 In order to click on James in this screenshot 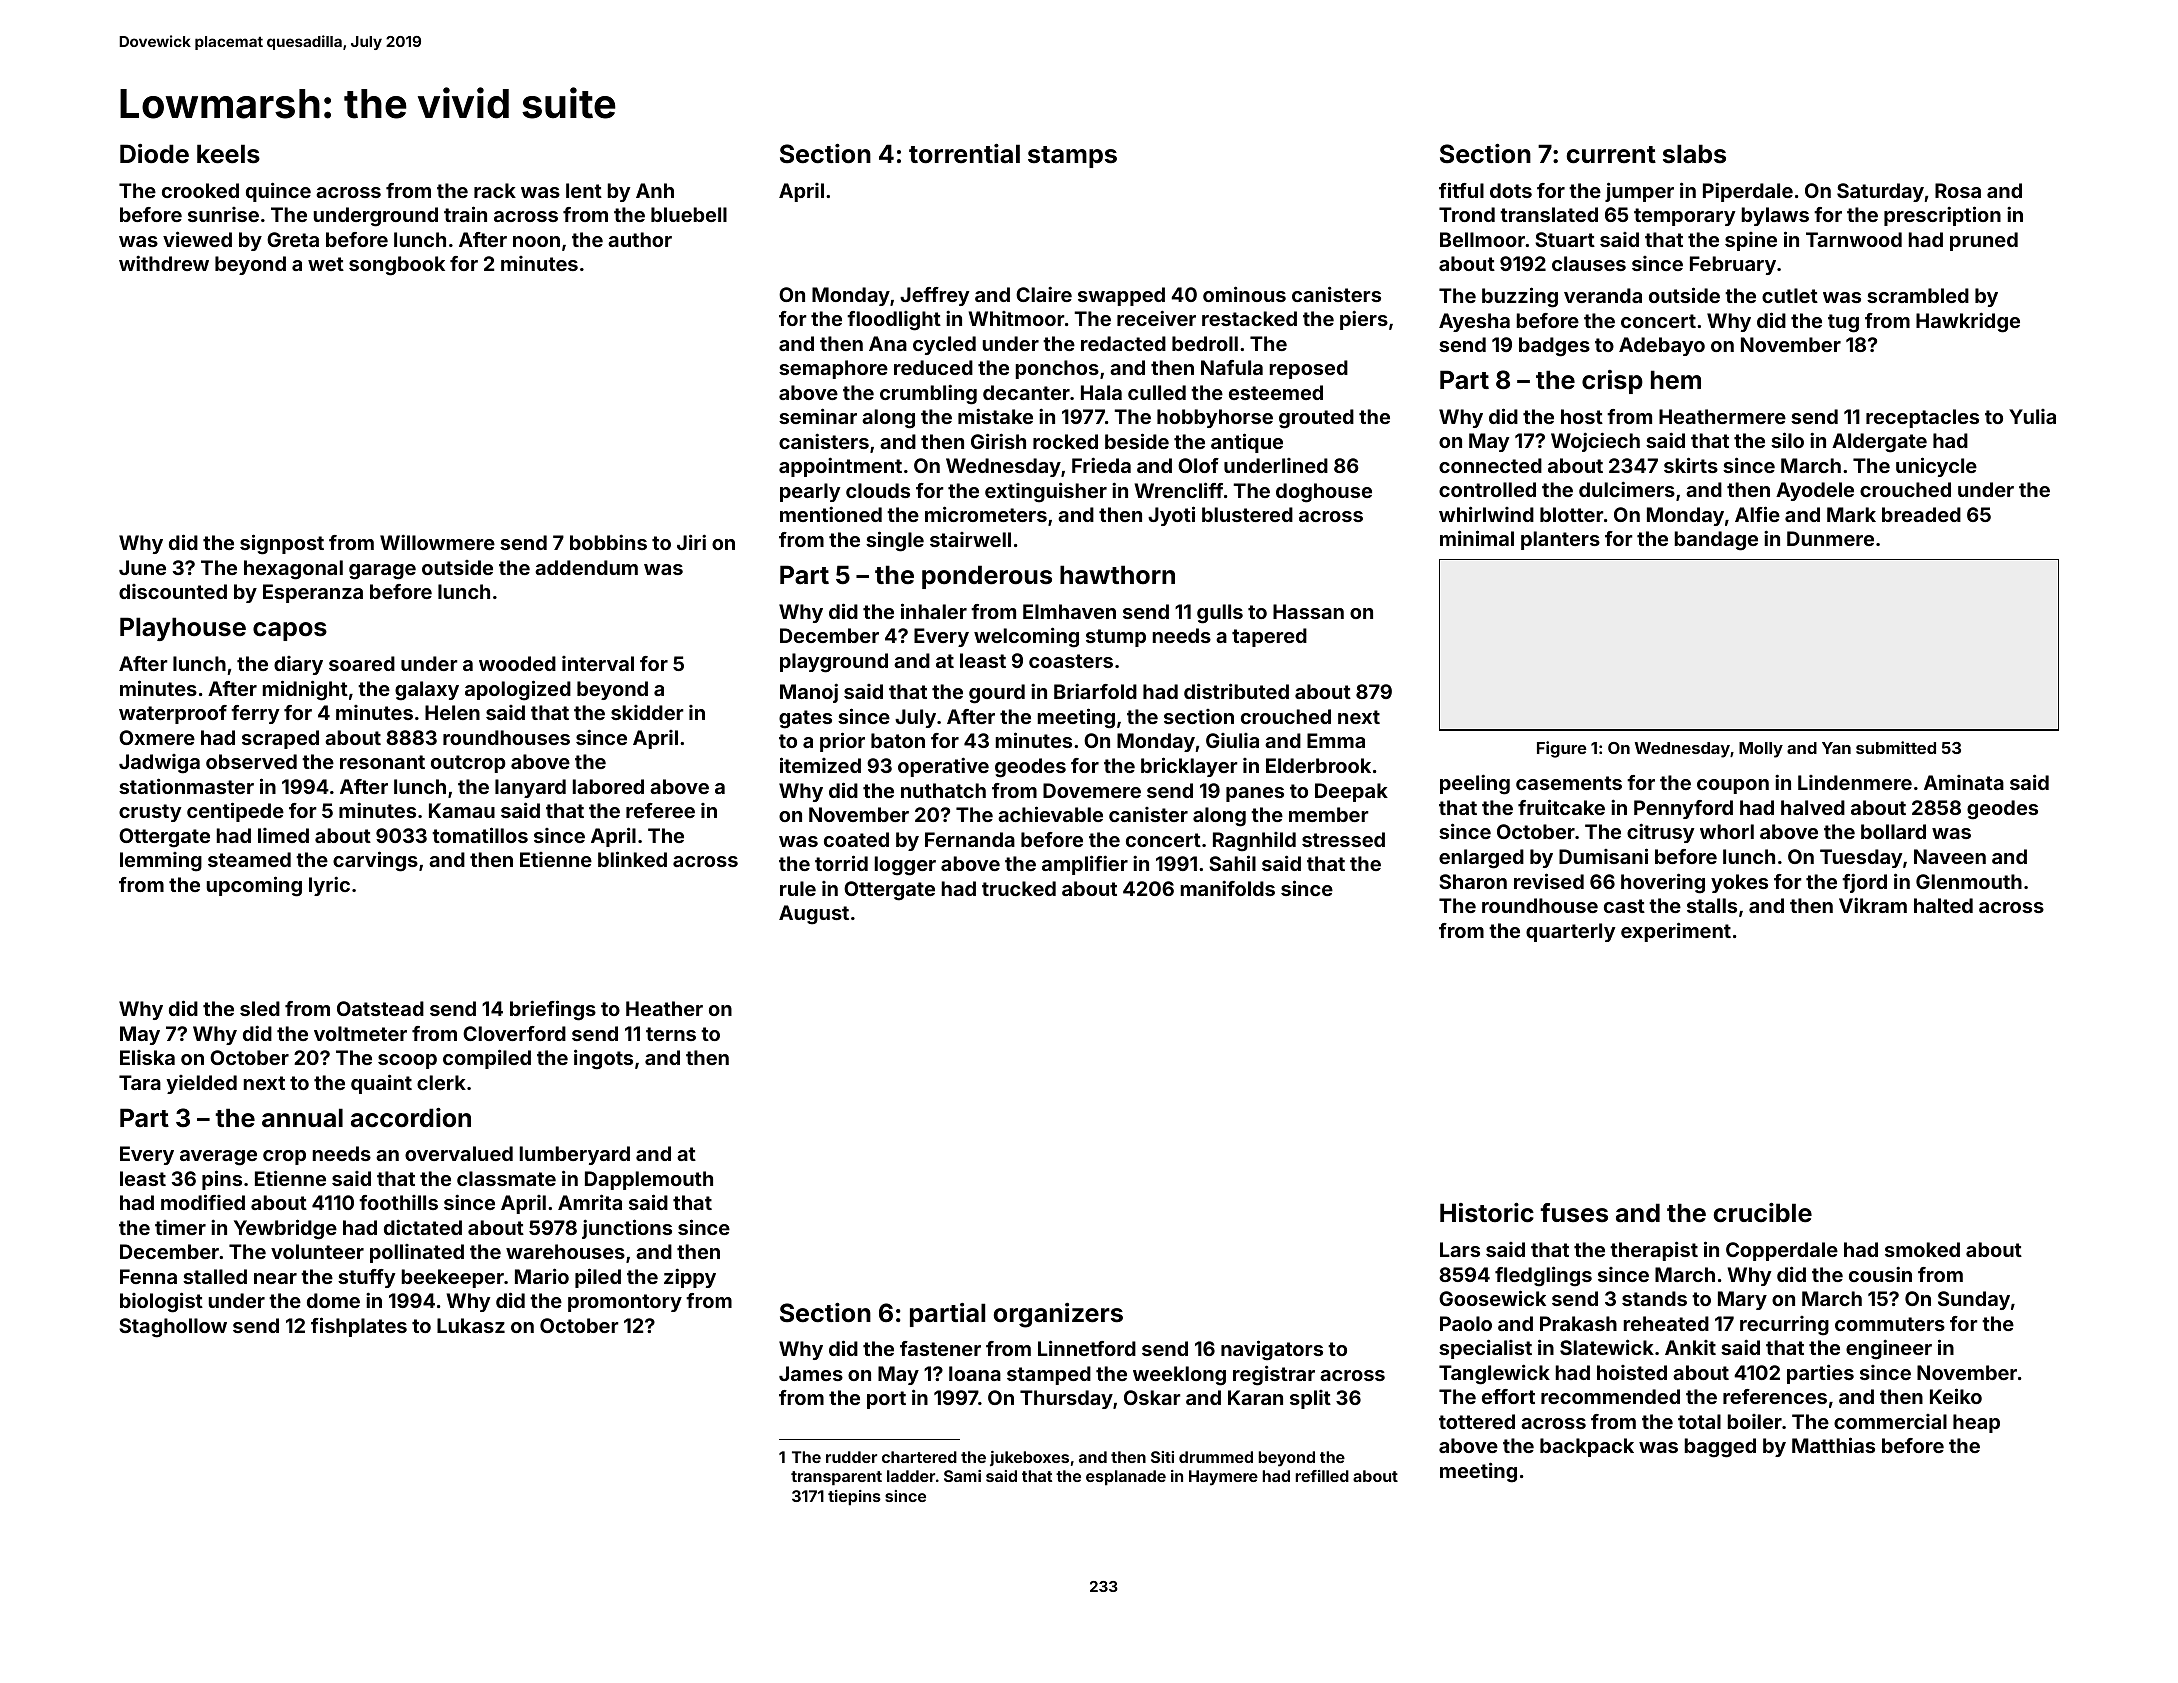, I will do `click(811, 1373)`.
